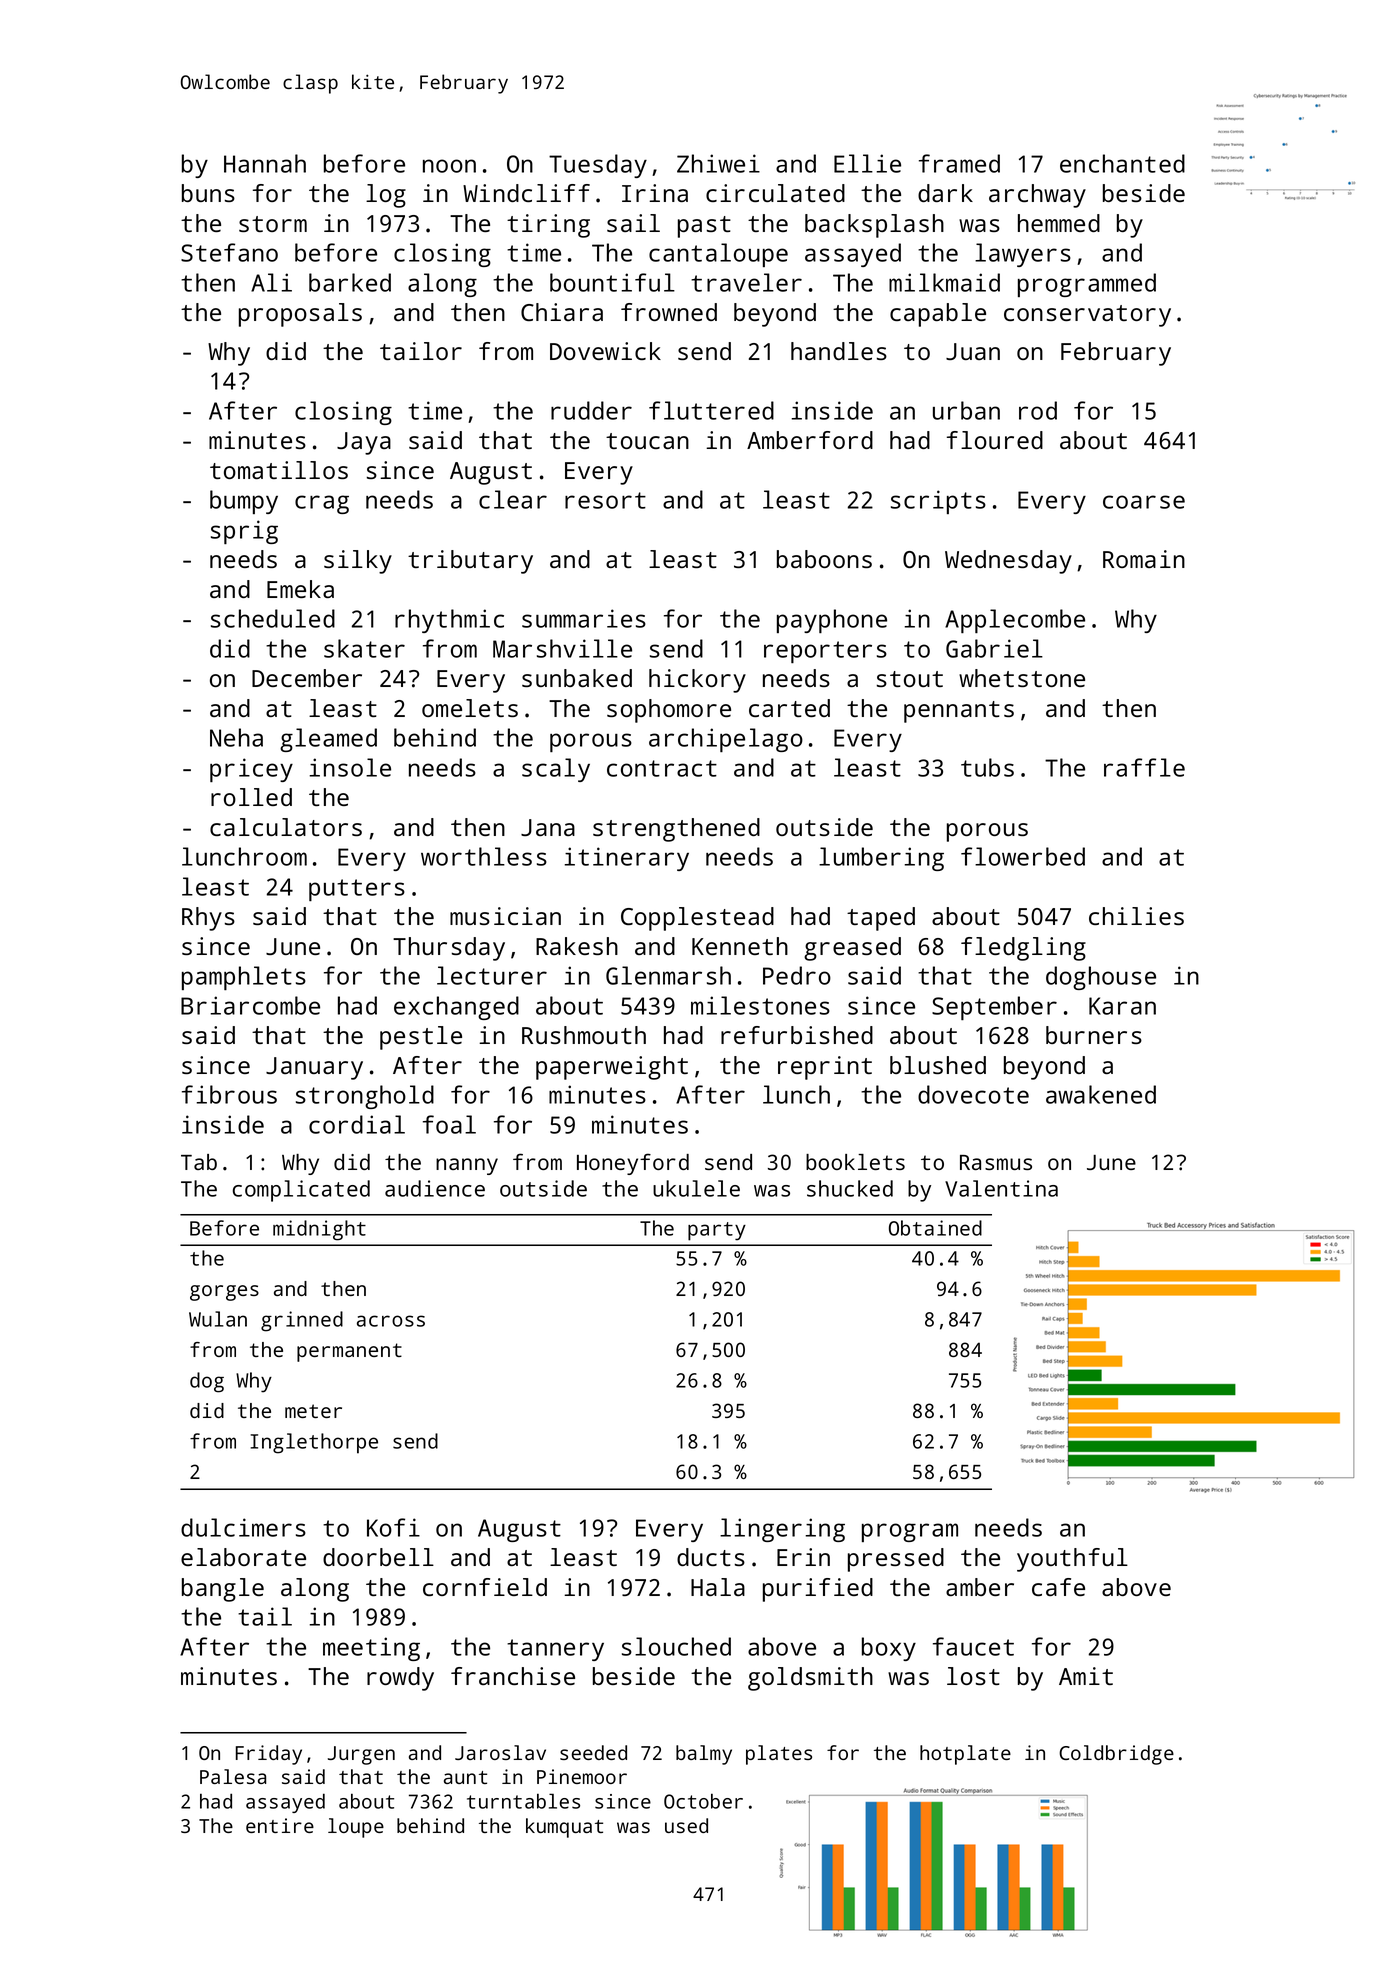 The image size is (1386, 1969). Describe the element at coordinates (526, 193) in the screenshot. I see `Windcliff` at that location.
